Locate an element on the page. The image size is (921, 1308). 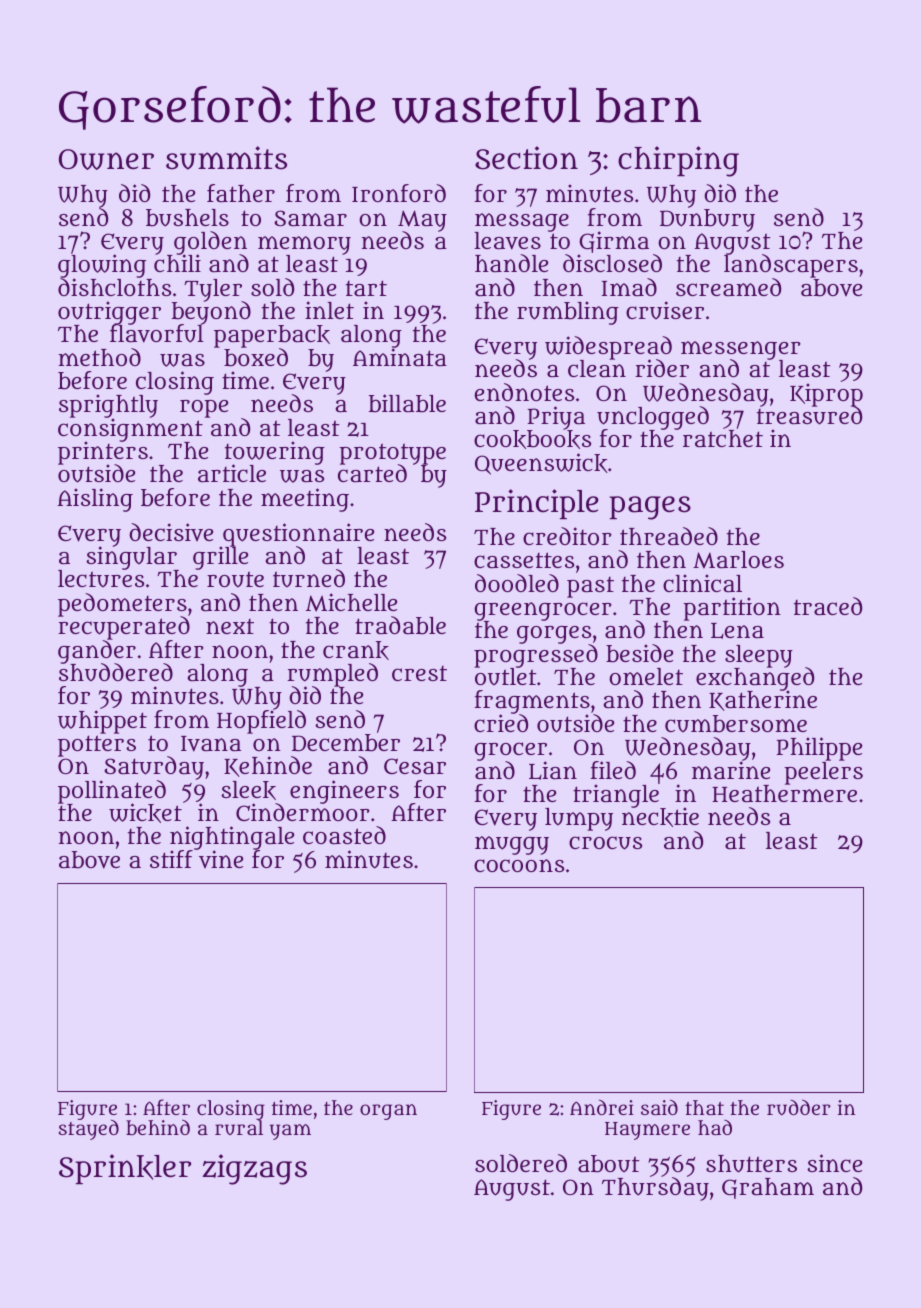
lumpy is located at coordinates (579, 819).
